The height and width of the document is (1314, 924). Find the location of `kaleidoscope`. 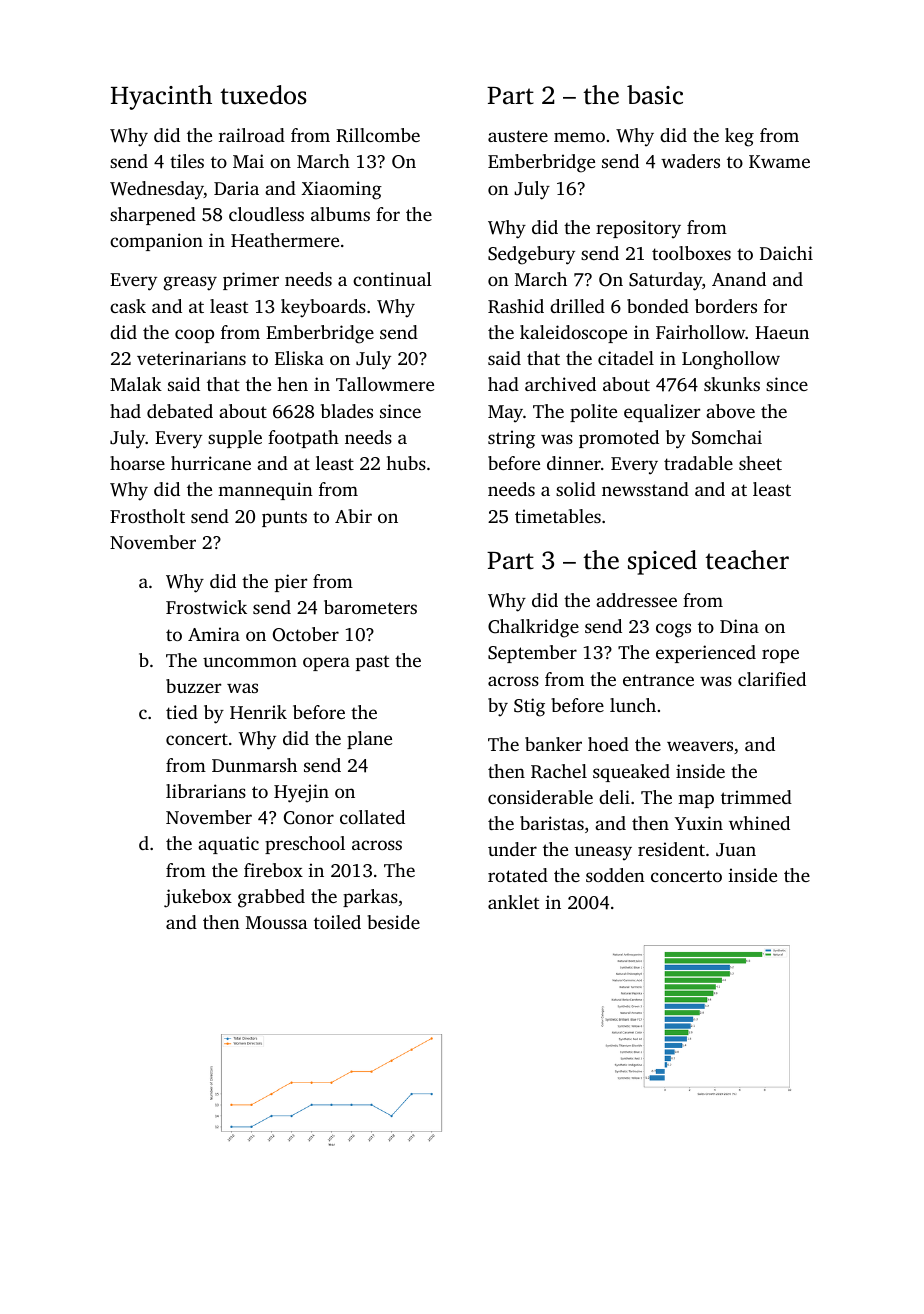

kaleidoscope is located at coordinates (573, 334).
